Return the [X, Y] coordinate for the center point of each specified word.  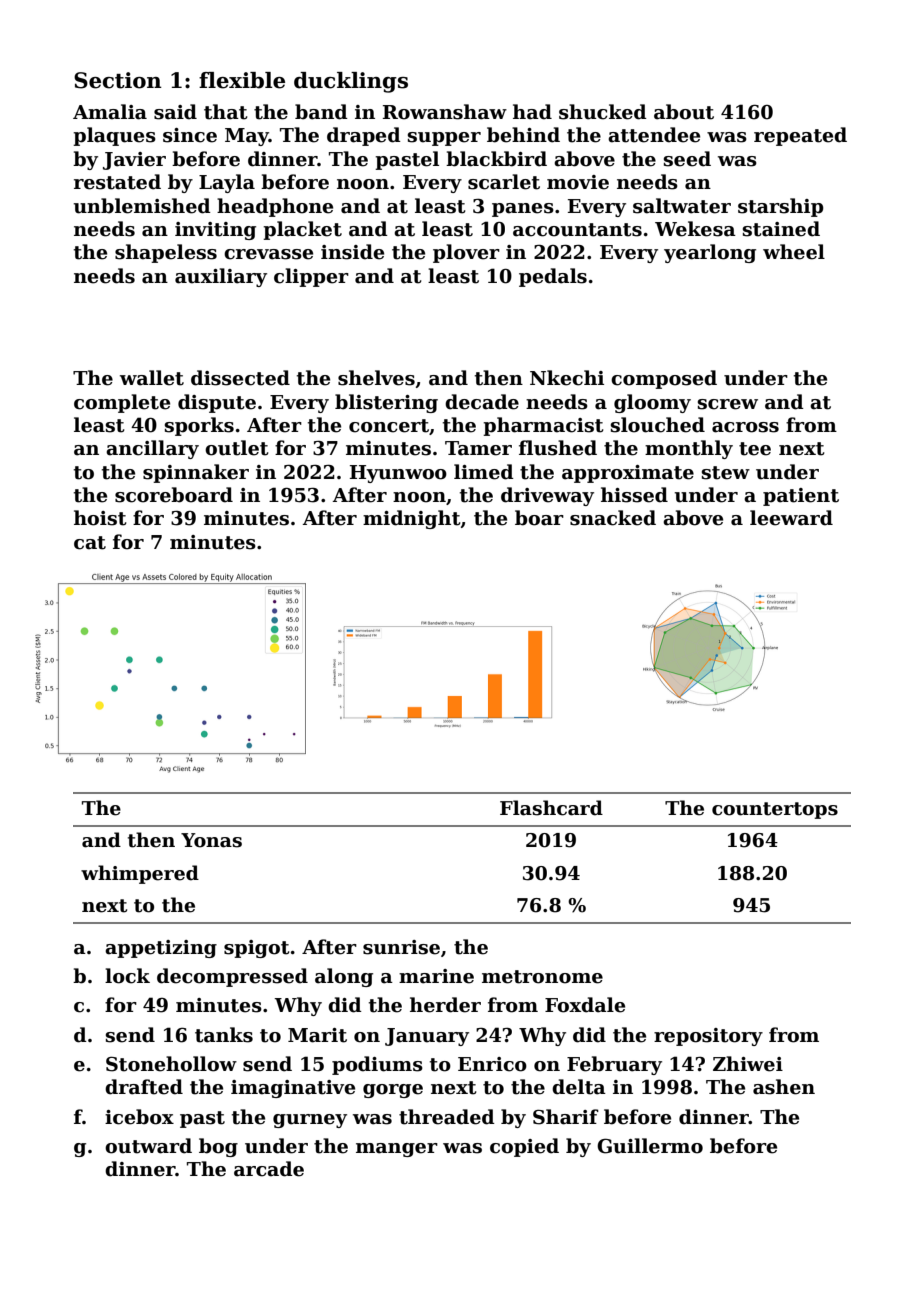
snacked [613, 518]
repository [708, 1037]
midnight [411, 519]
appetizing [161, 949]
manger [397, 1150]
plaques [114, 136]
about [684, 112]
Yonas [211, 840]
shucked [603, 112]
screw [728, 404]
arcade [269, 1169]
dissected [240, 378]
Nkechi [567, 378]
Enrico [492, 1064]
